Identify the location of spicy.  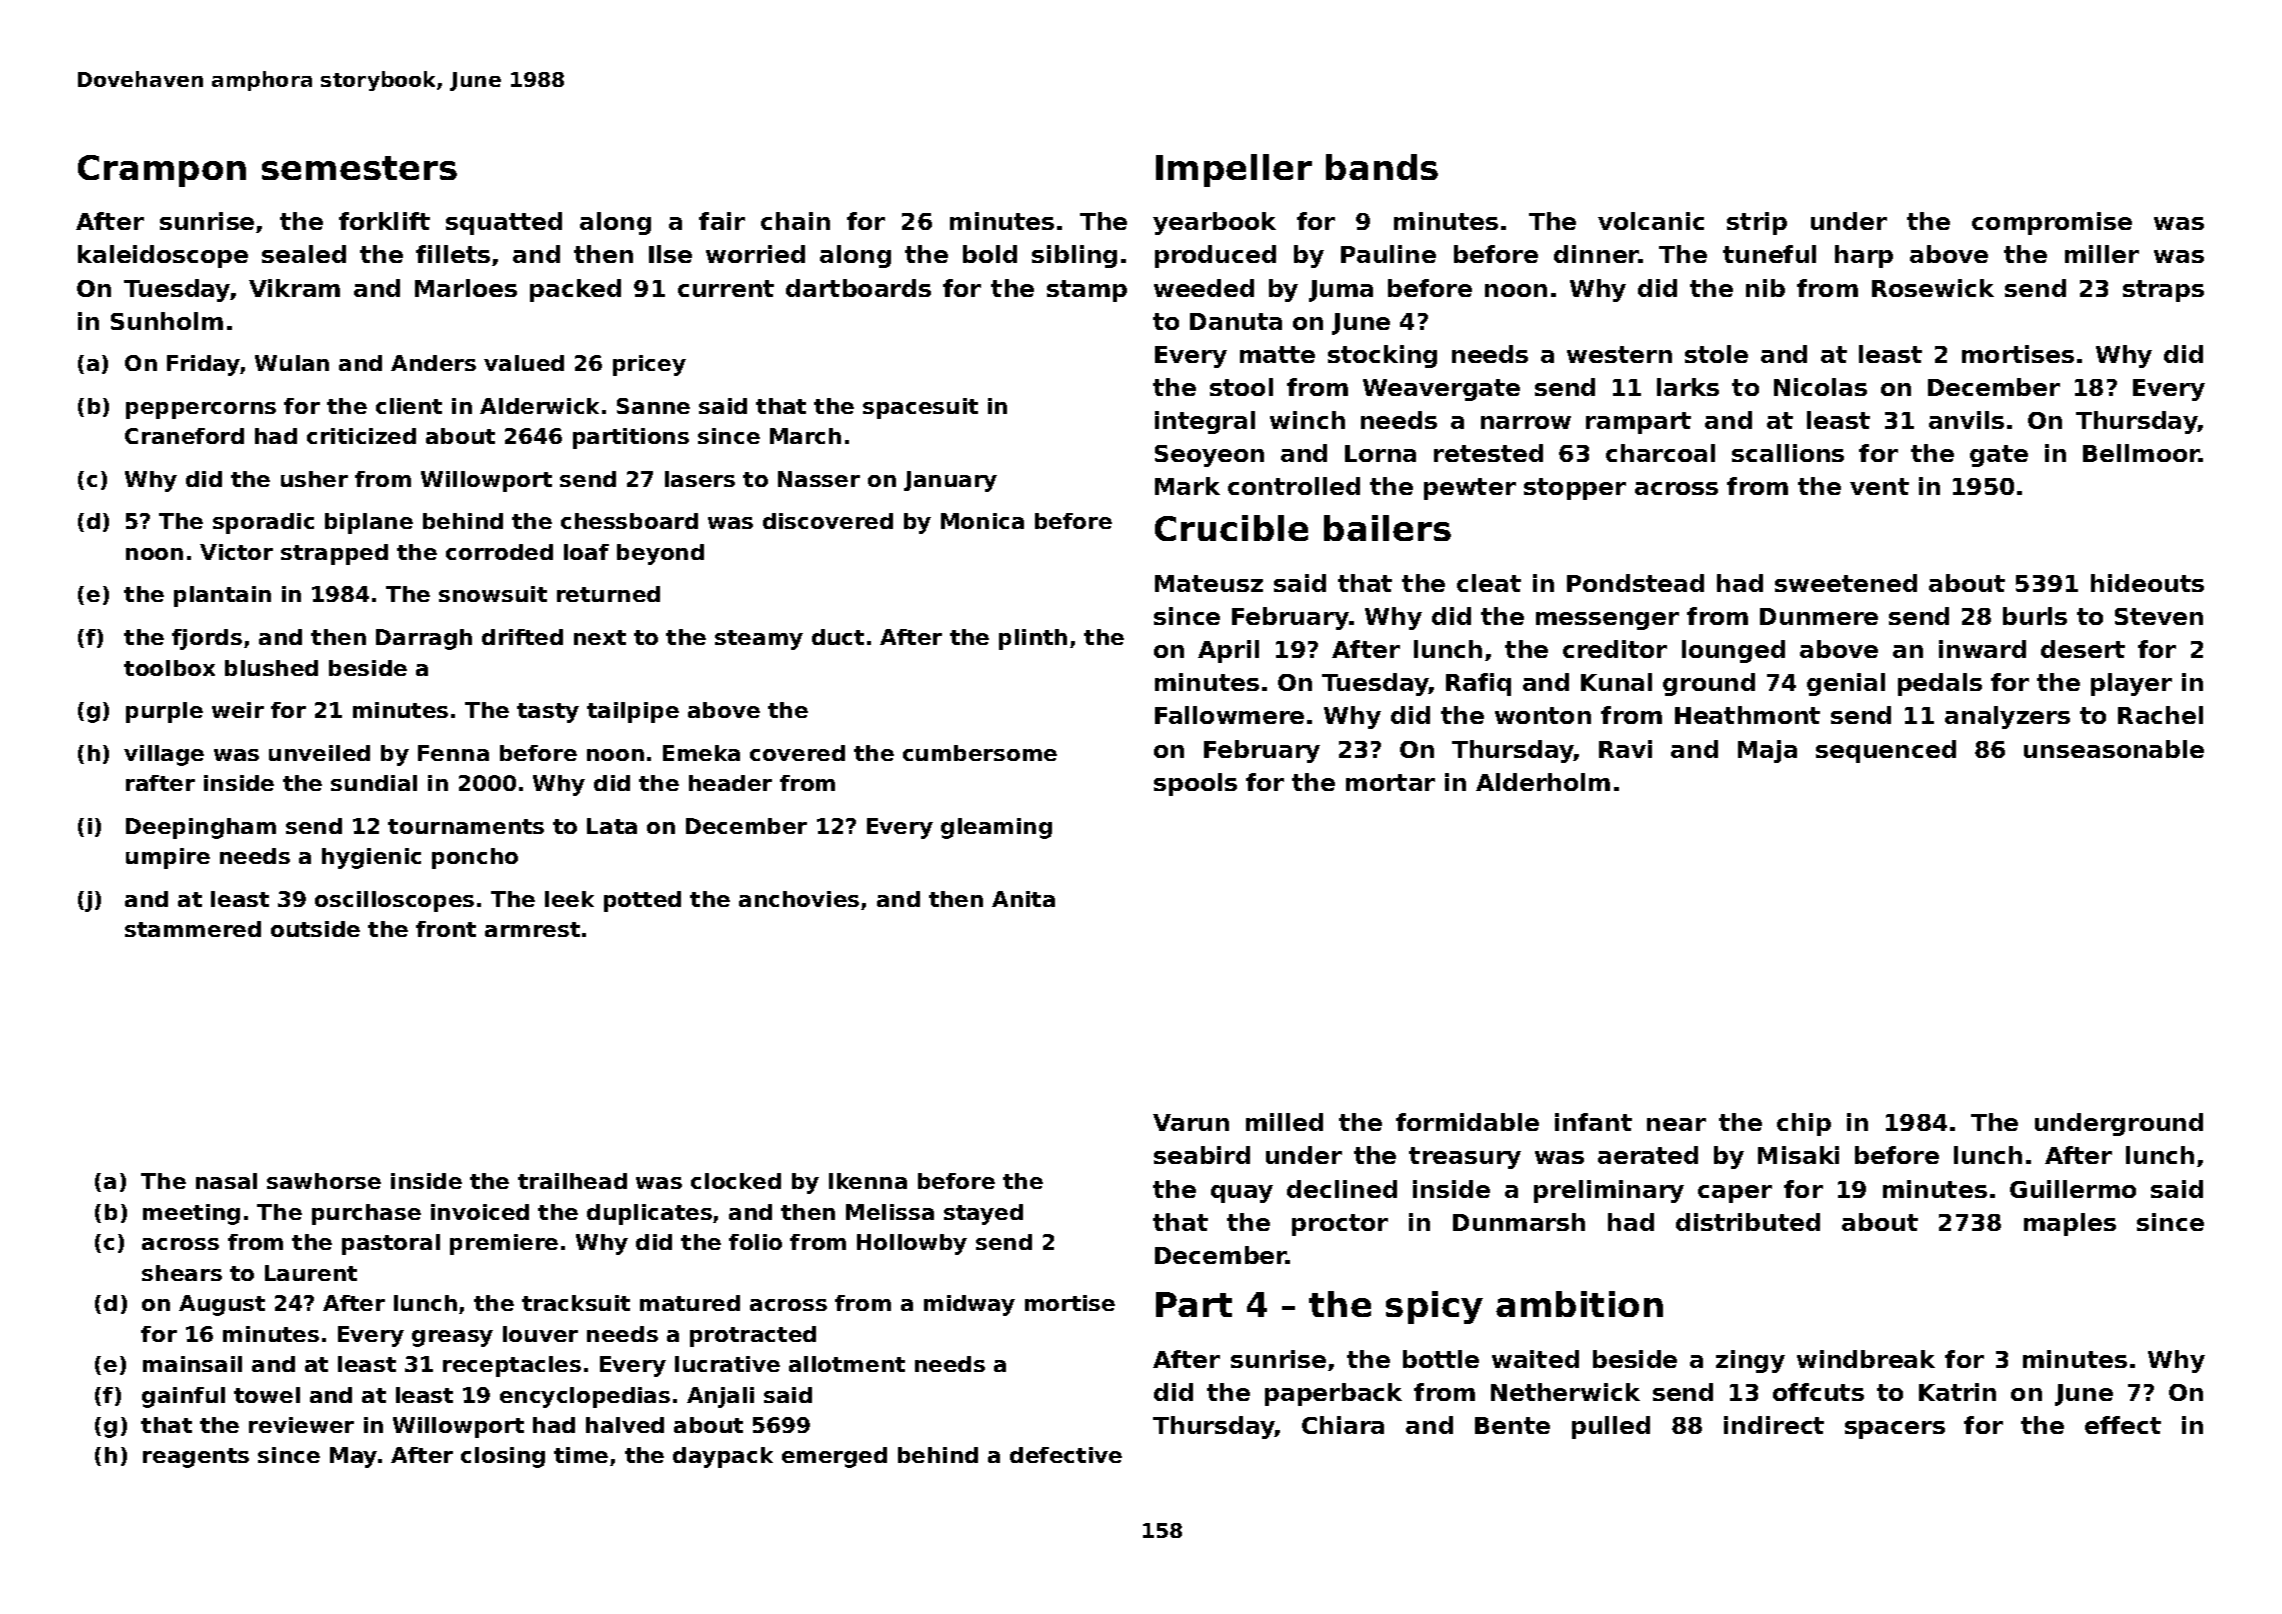
(1434, 1307).
